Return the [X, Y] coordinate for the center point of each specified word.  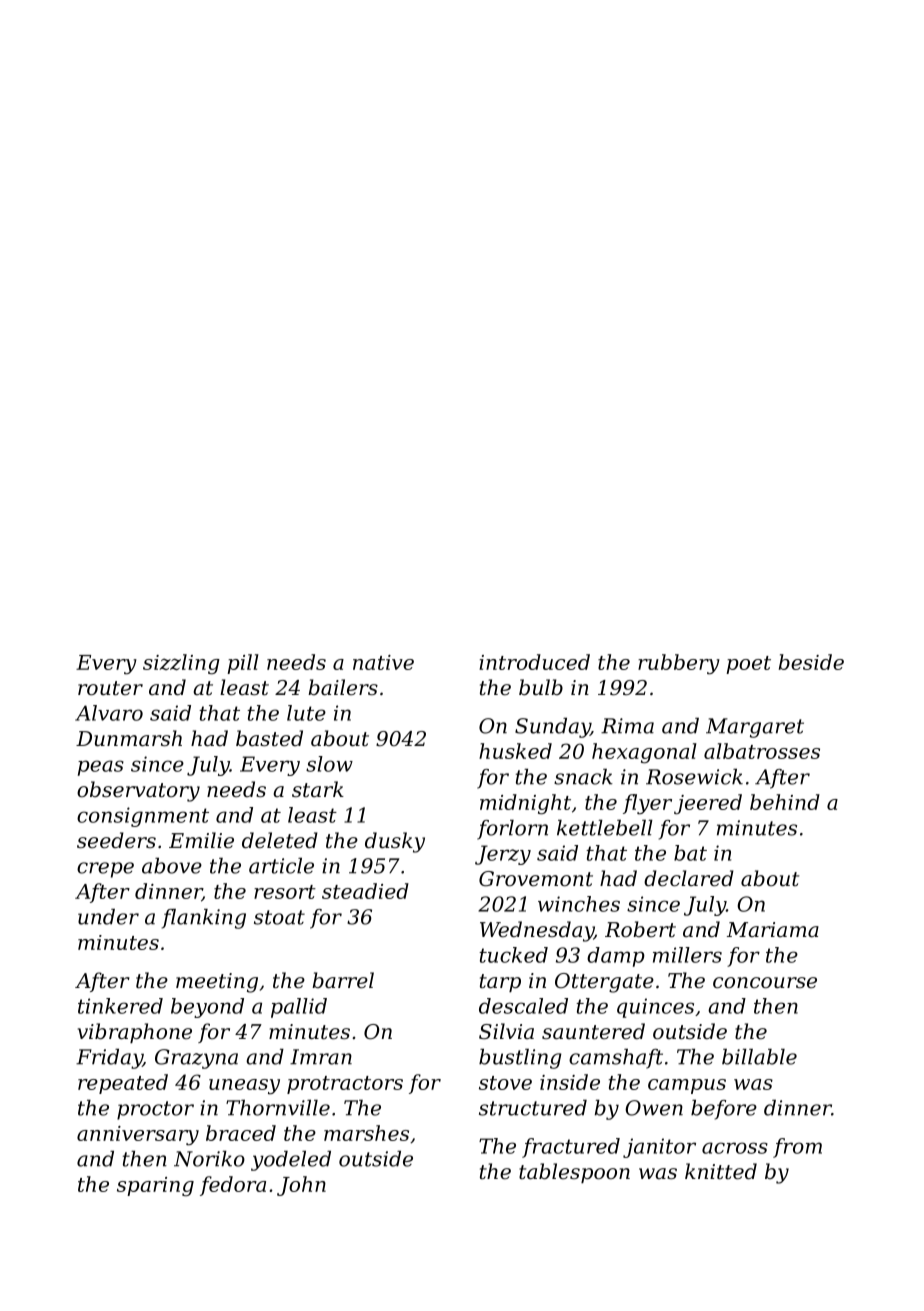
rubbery [679, 664]
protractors [345, 1085]
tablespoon [574, 1173]
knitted [721, 1171]
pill [243, 664]
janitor [659, 1148]
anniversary [138, 1136]
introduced [534, 662]
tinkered [120, 1006]
